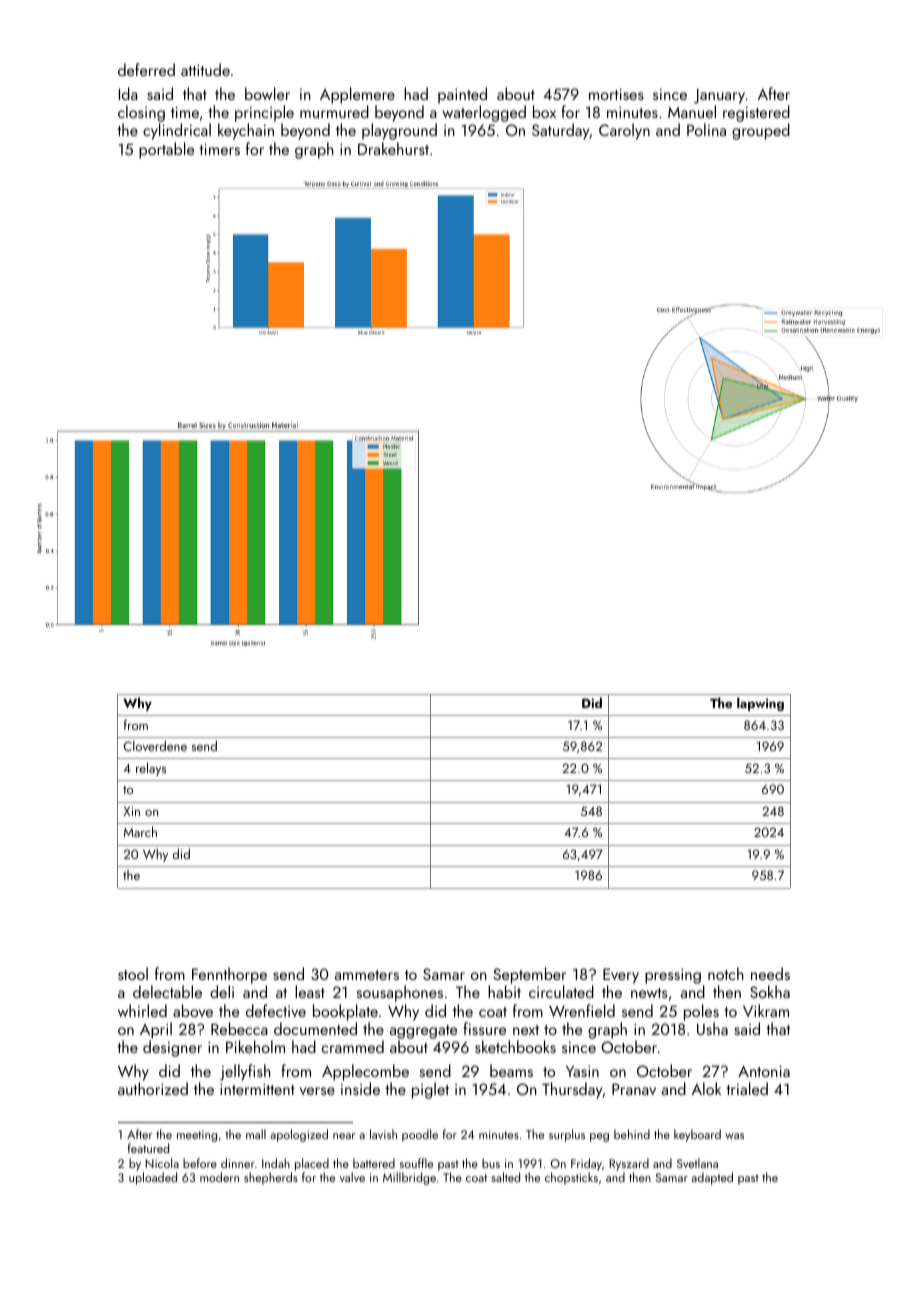  Describe the element at coordinates (616, 94) in the document. I see `mortises` at that location.
